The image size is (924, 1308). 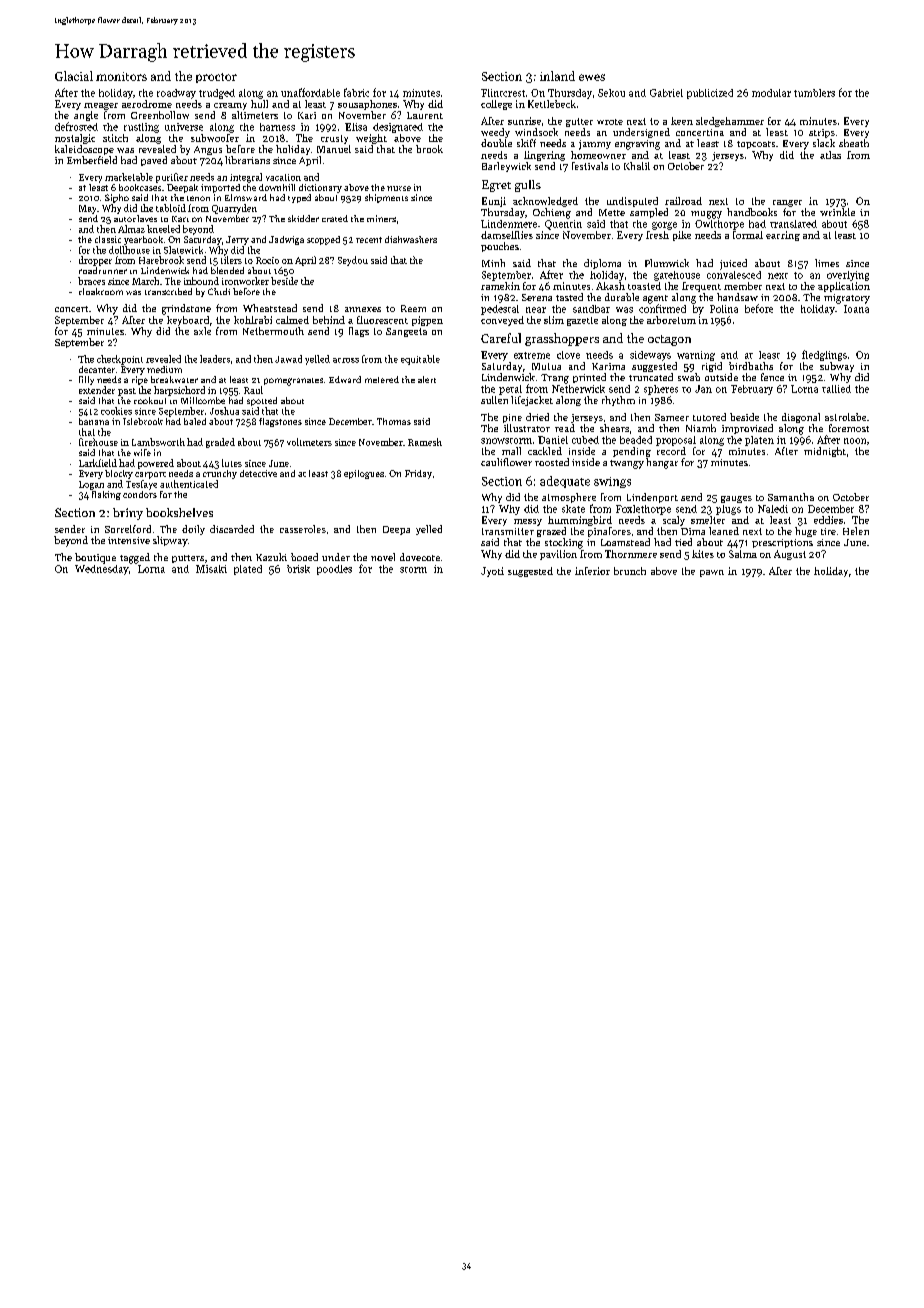 I want to click on petal, so click(x=510, y=390).
